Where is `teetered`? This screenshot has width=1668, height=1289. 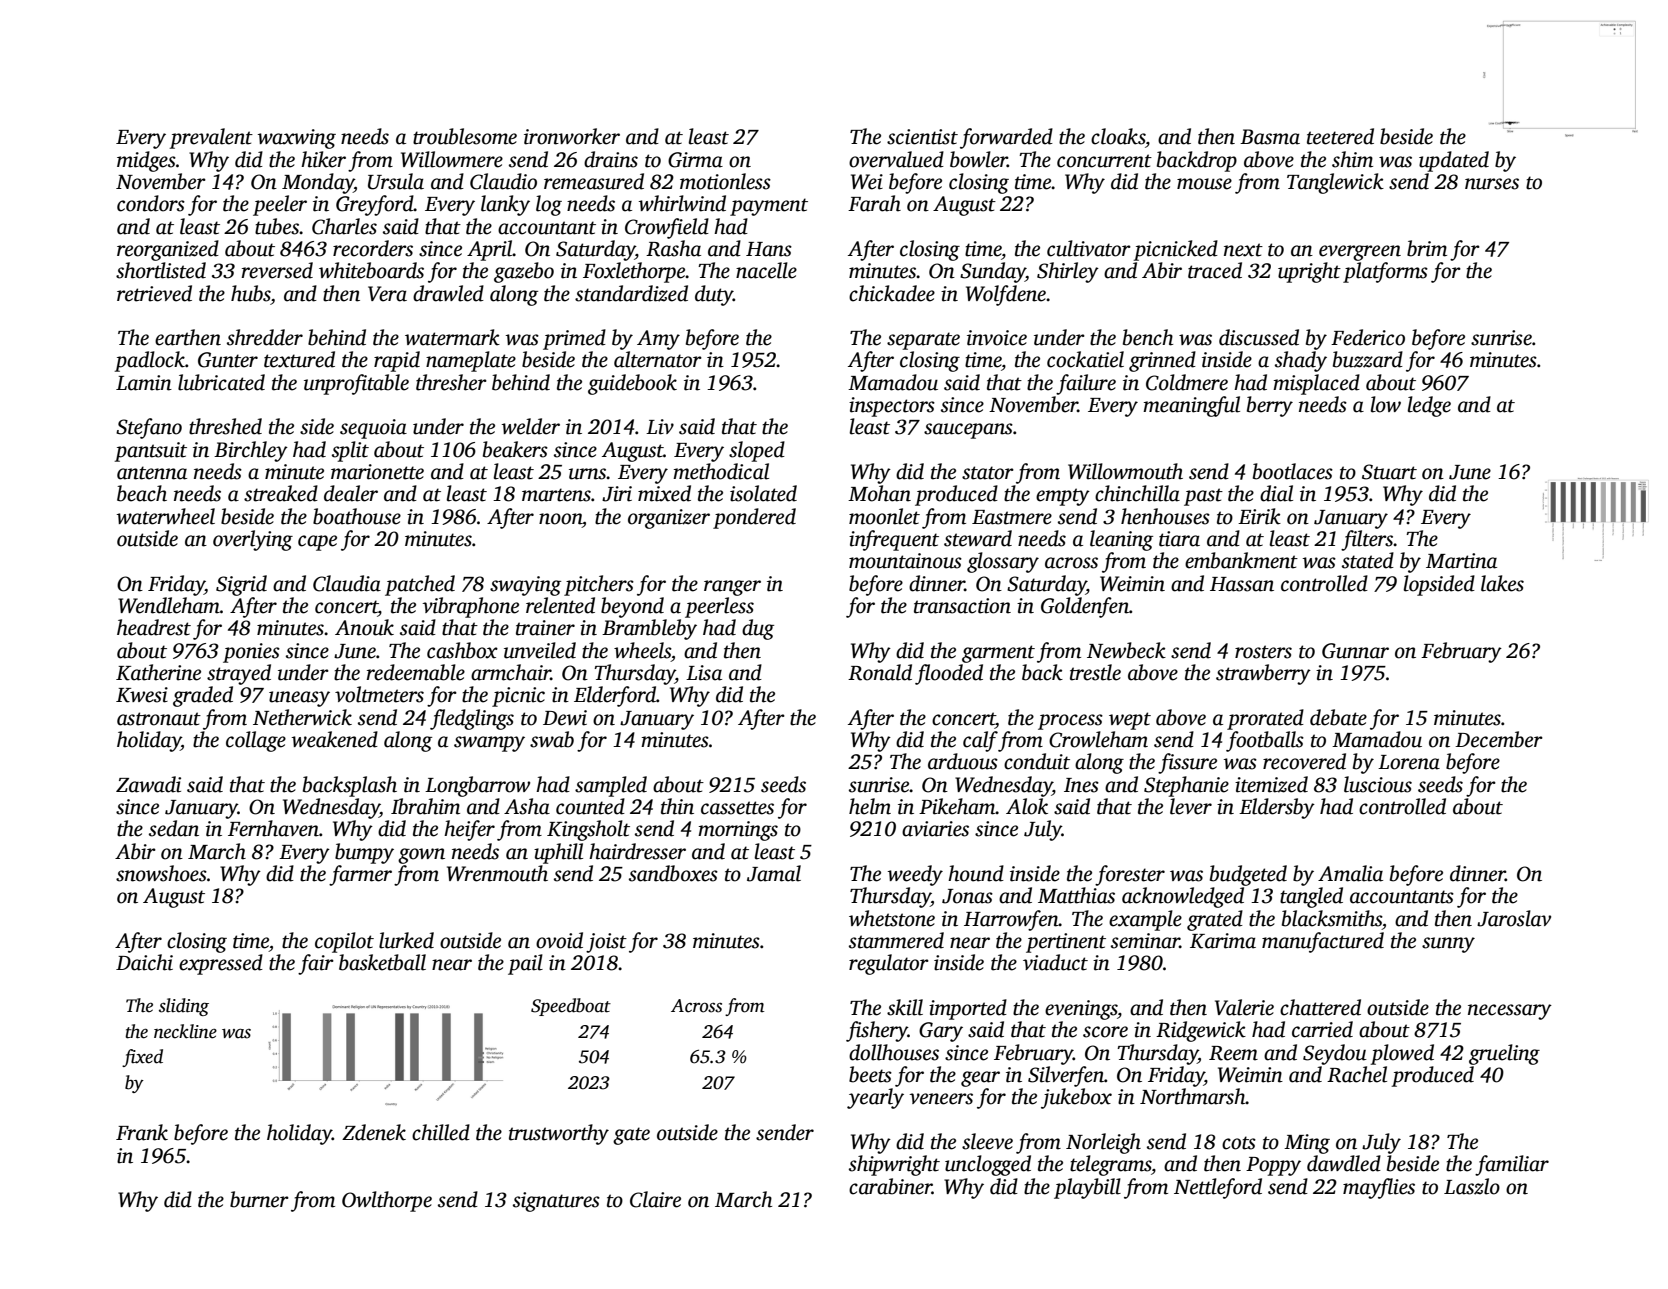
teetered is located at coordinates (1340, 136).
